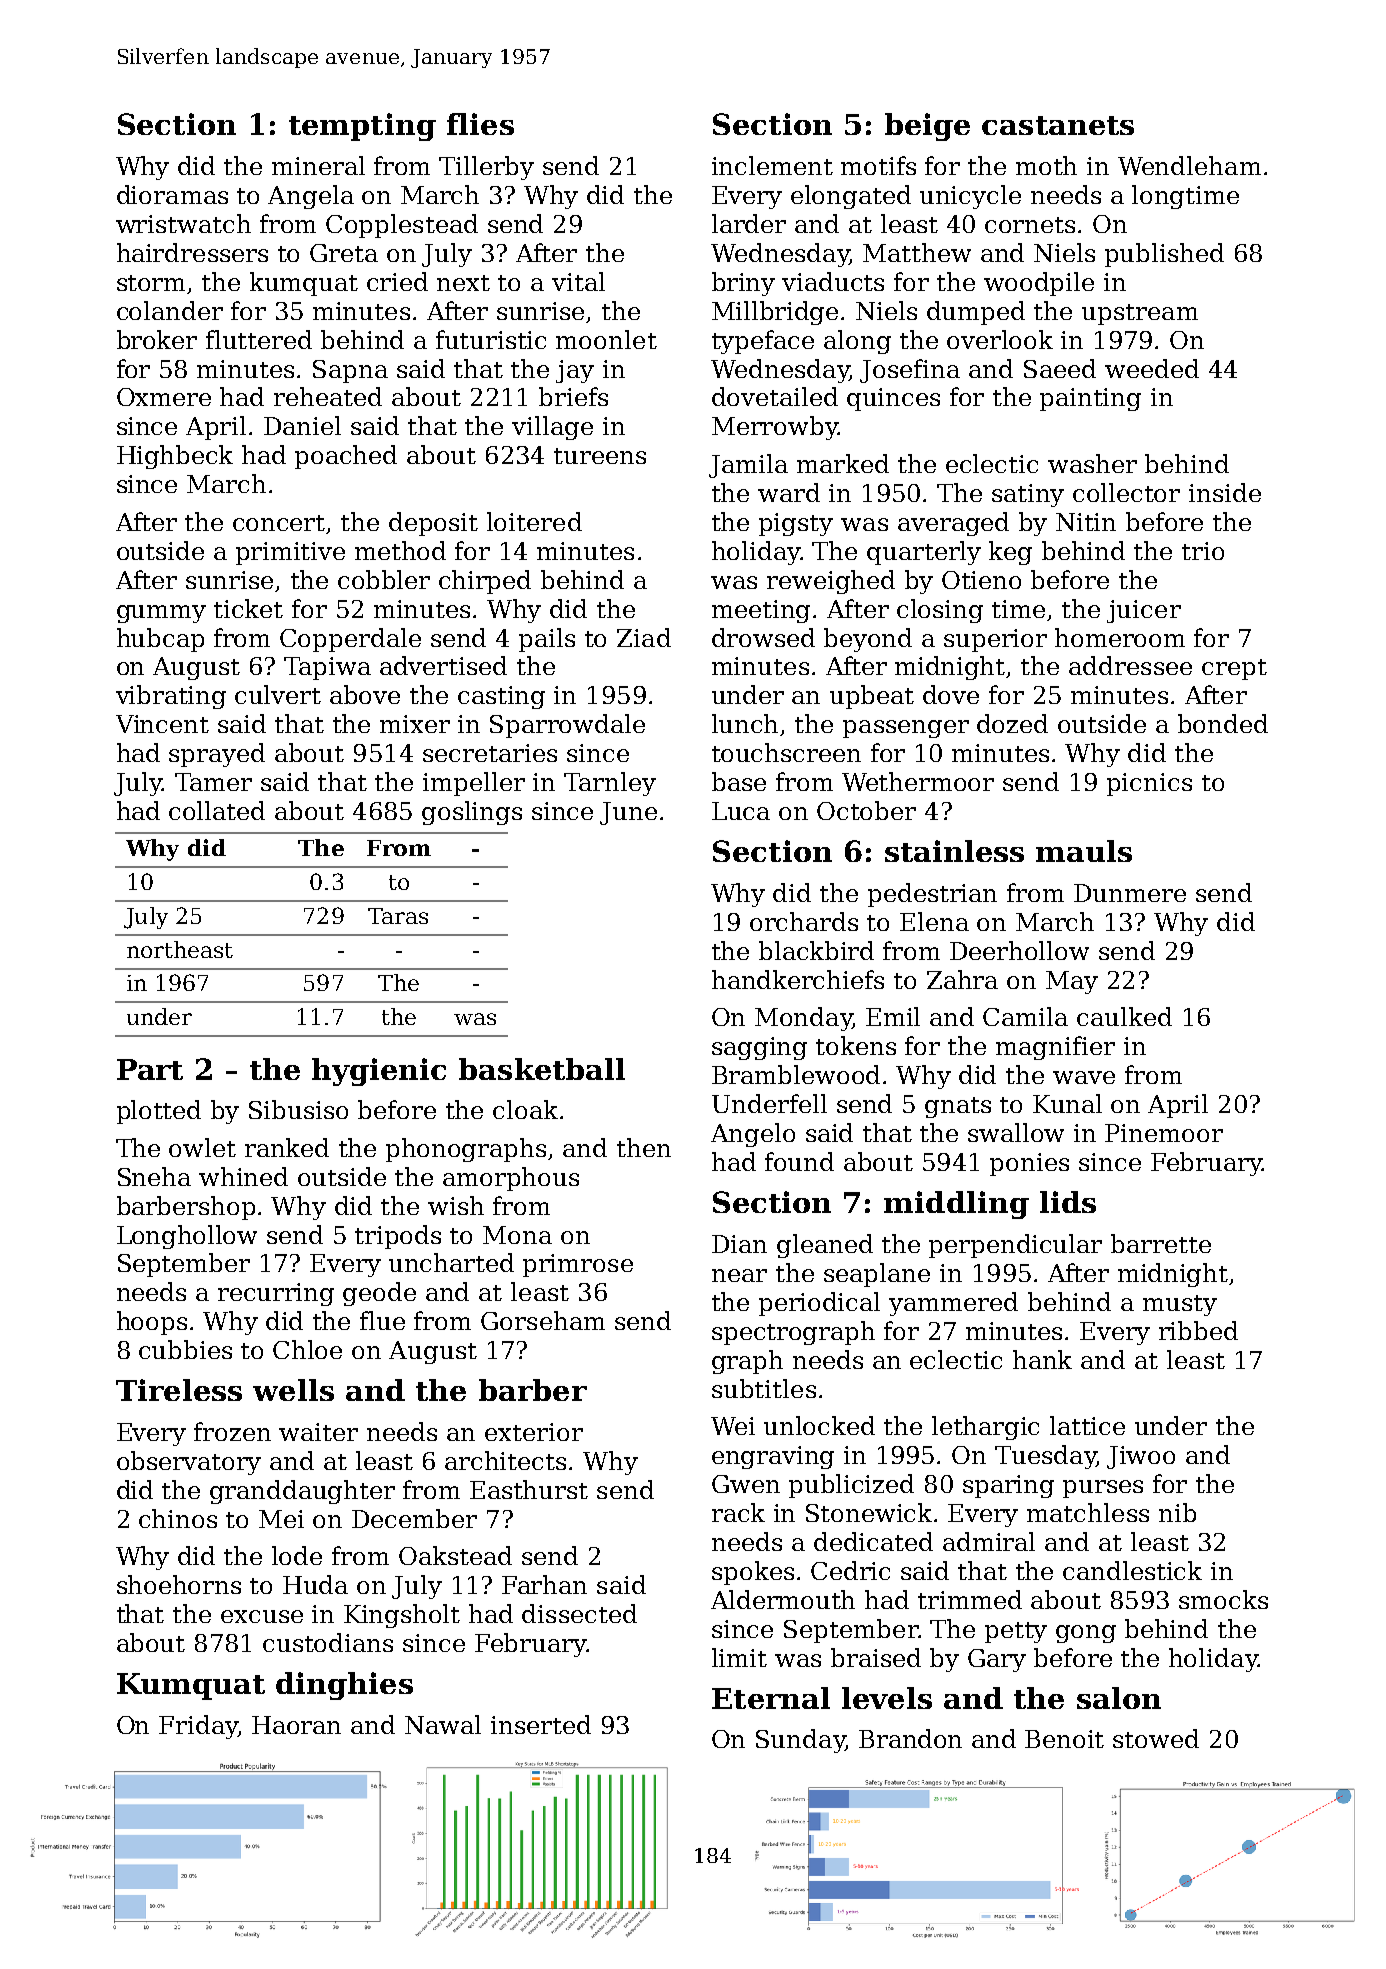 The height and width of the document is (1969, 1386). I want to click on tempting, so click(362, 127).
